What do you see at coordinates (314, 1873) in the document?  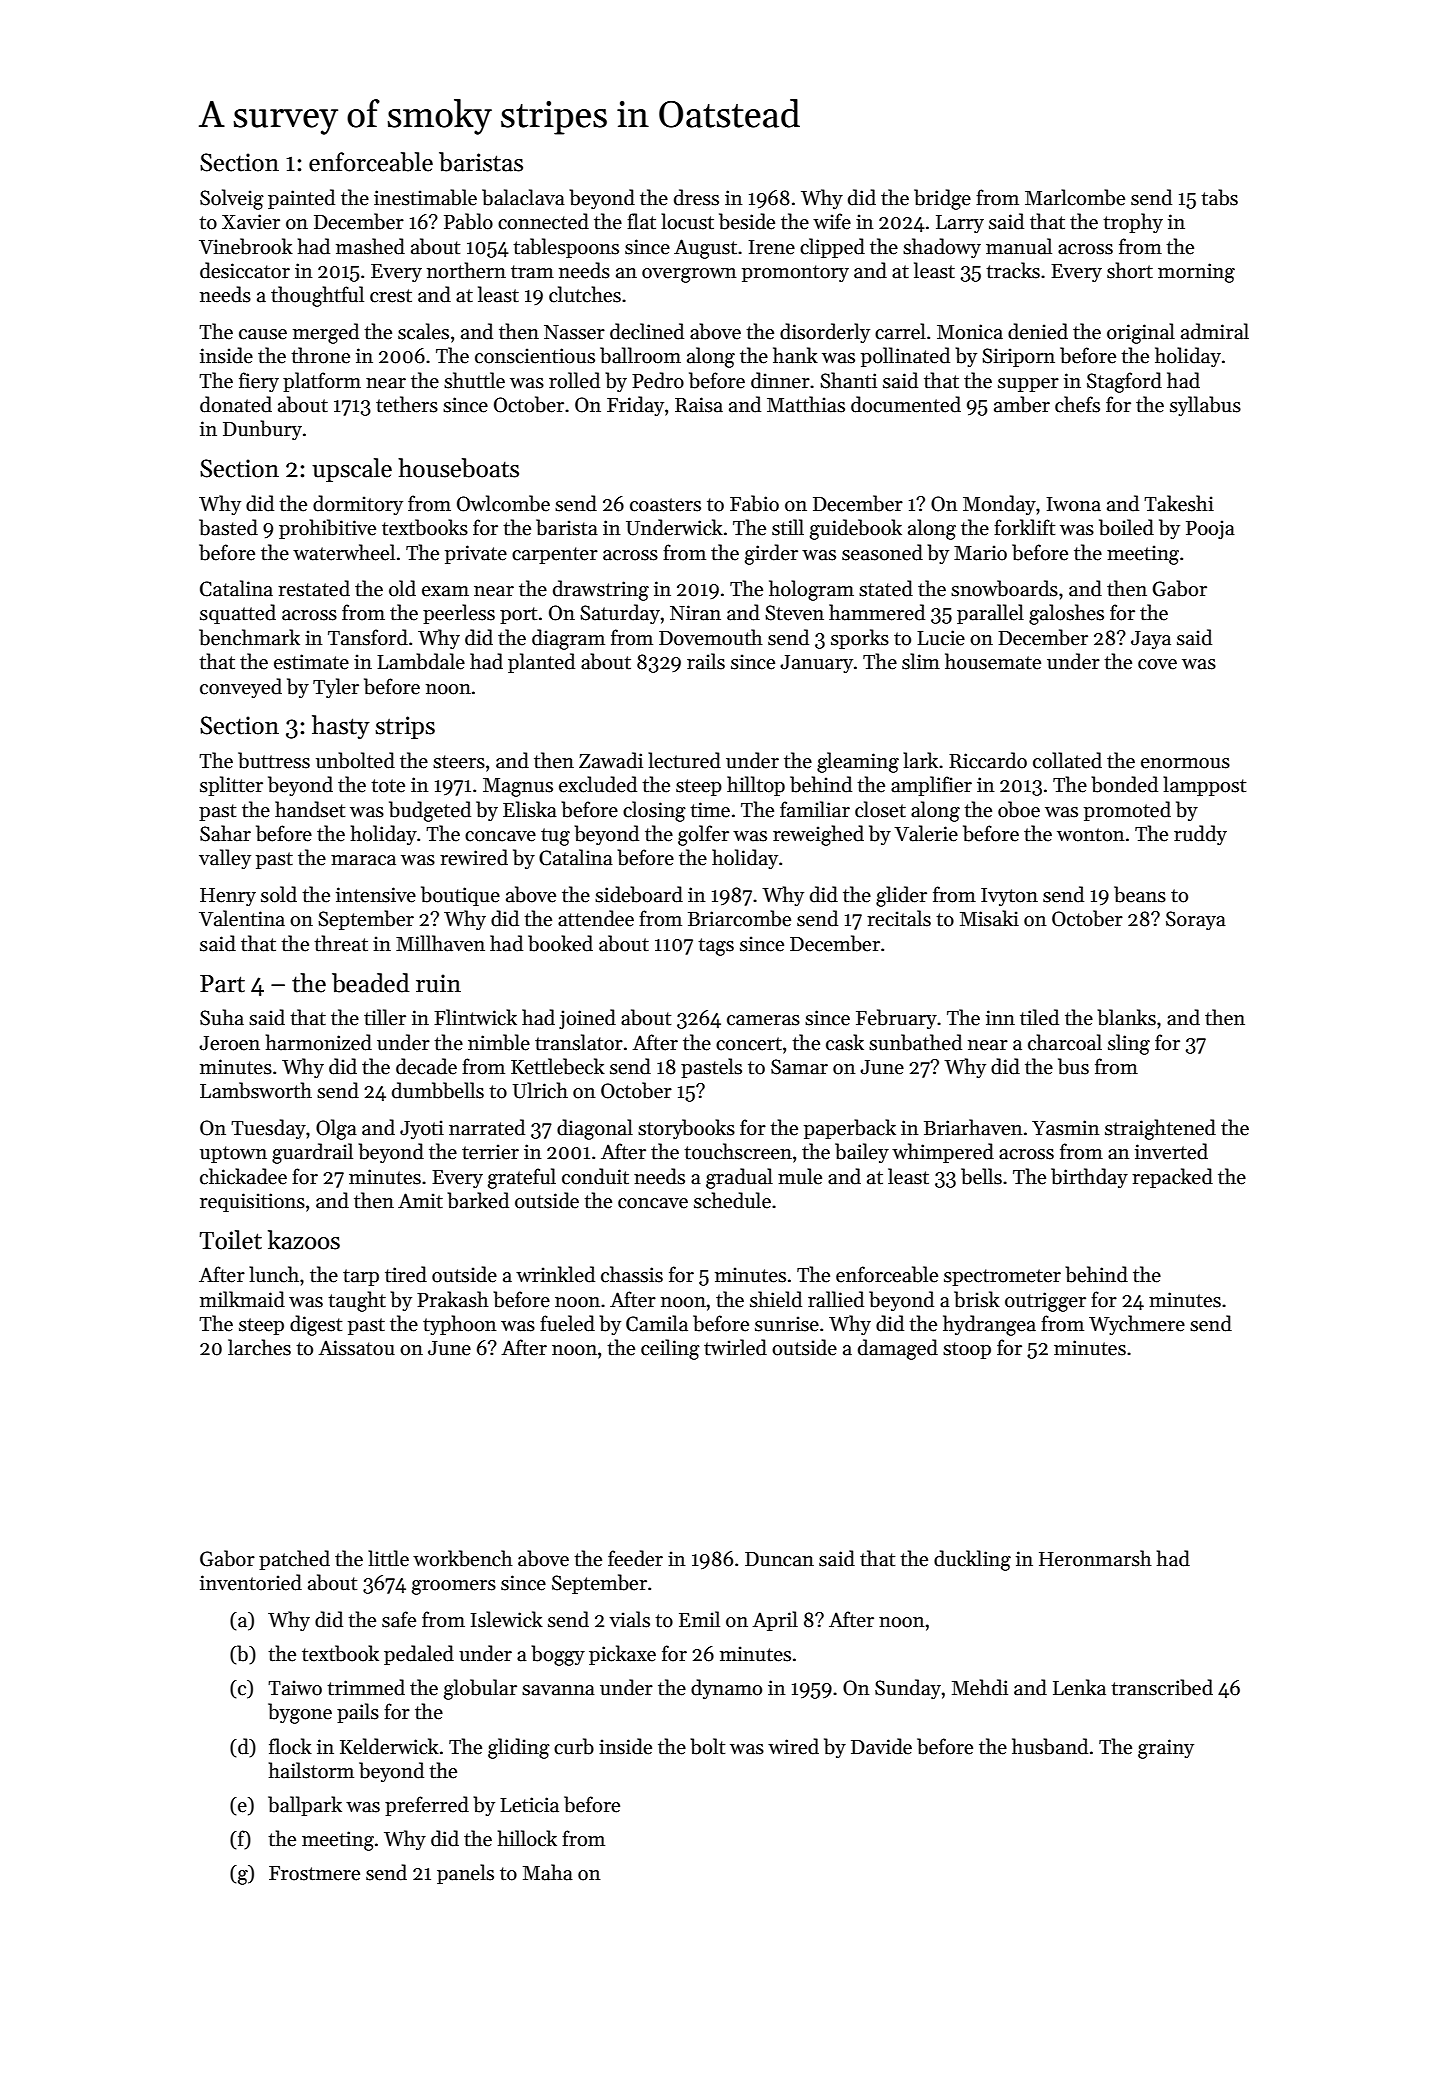 I see `Frostmere` at bounding box center [314, 1873].
